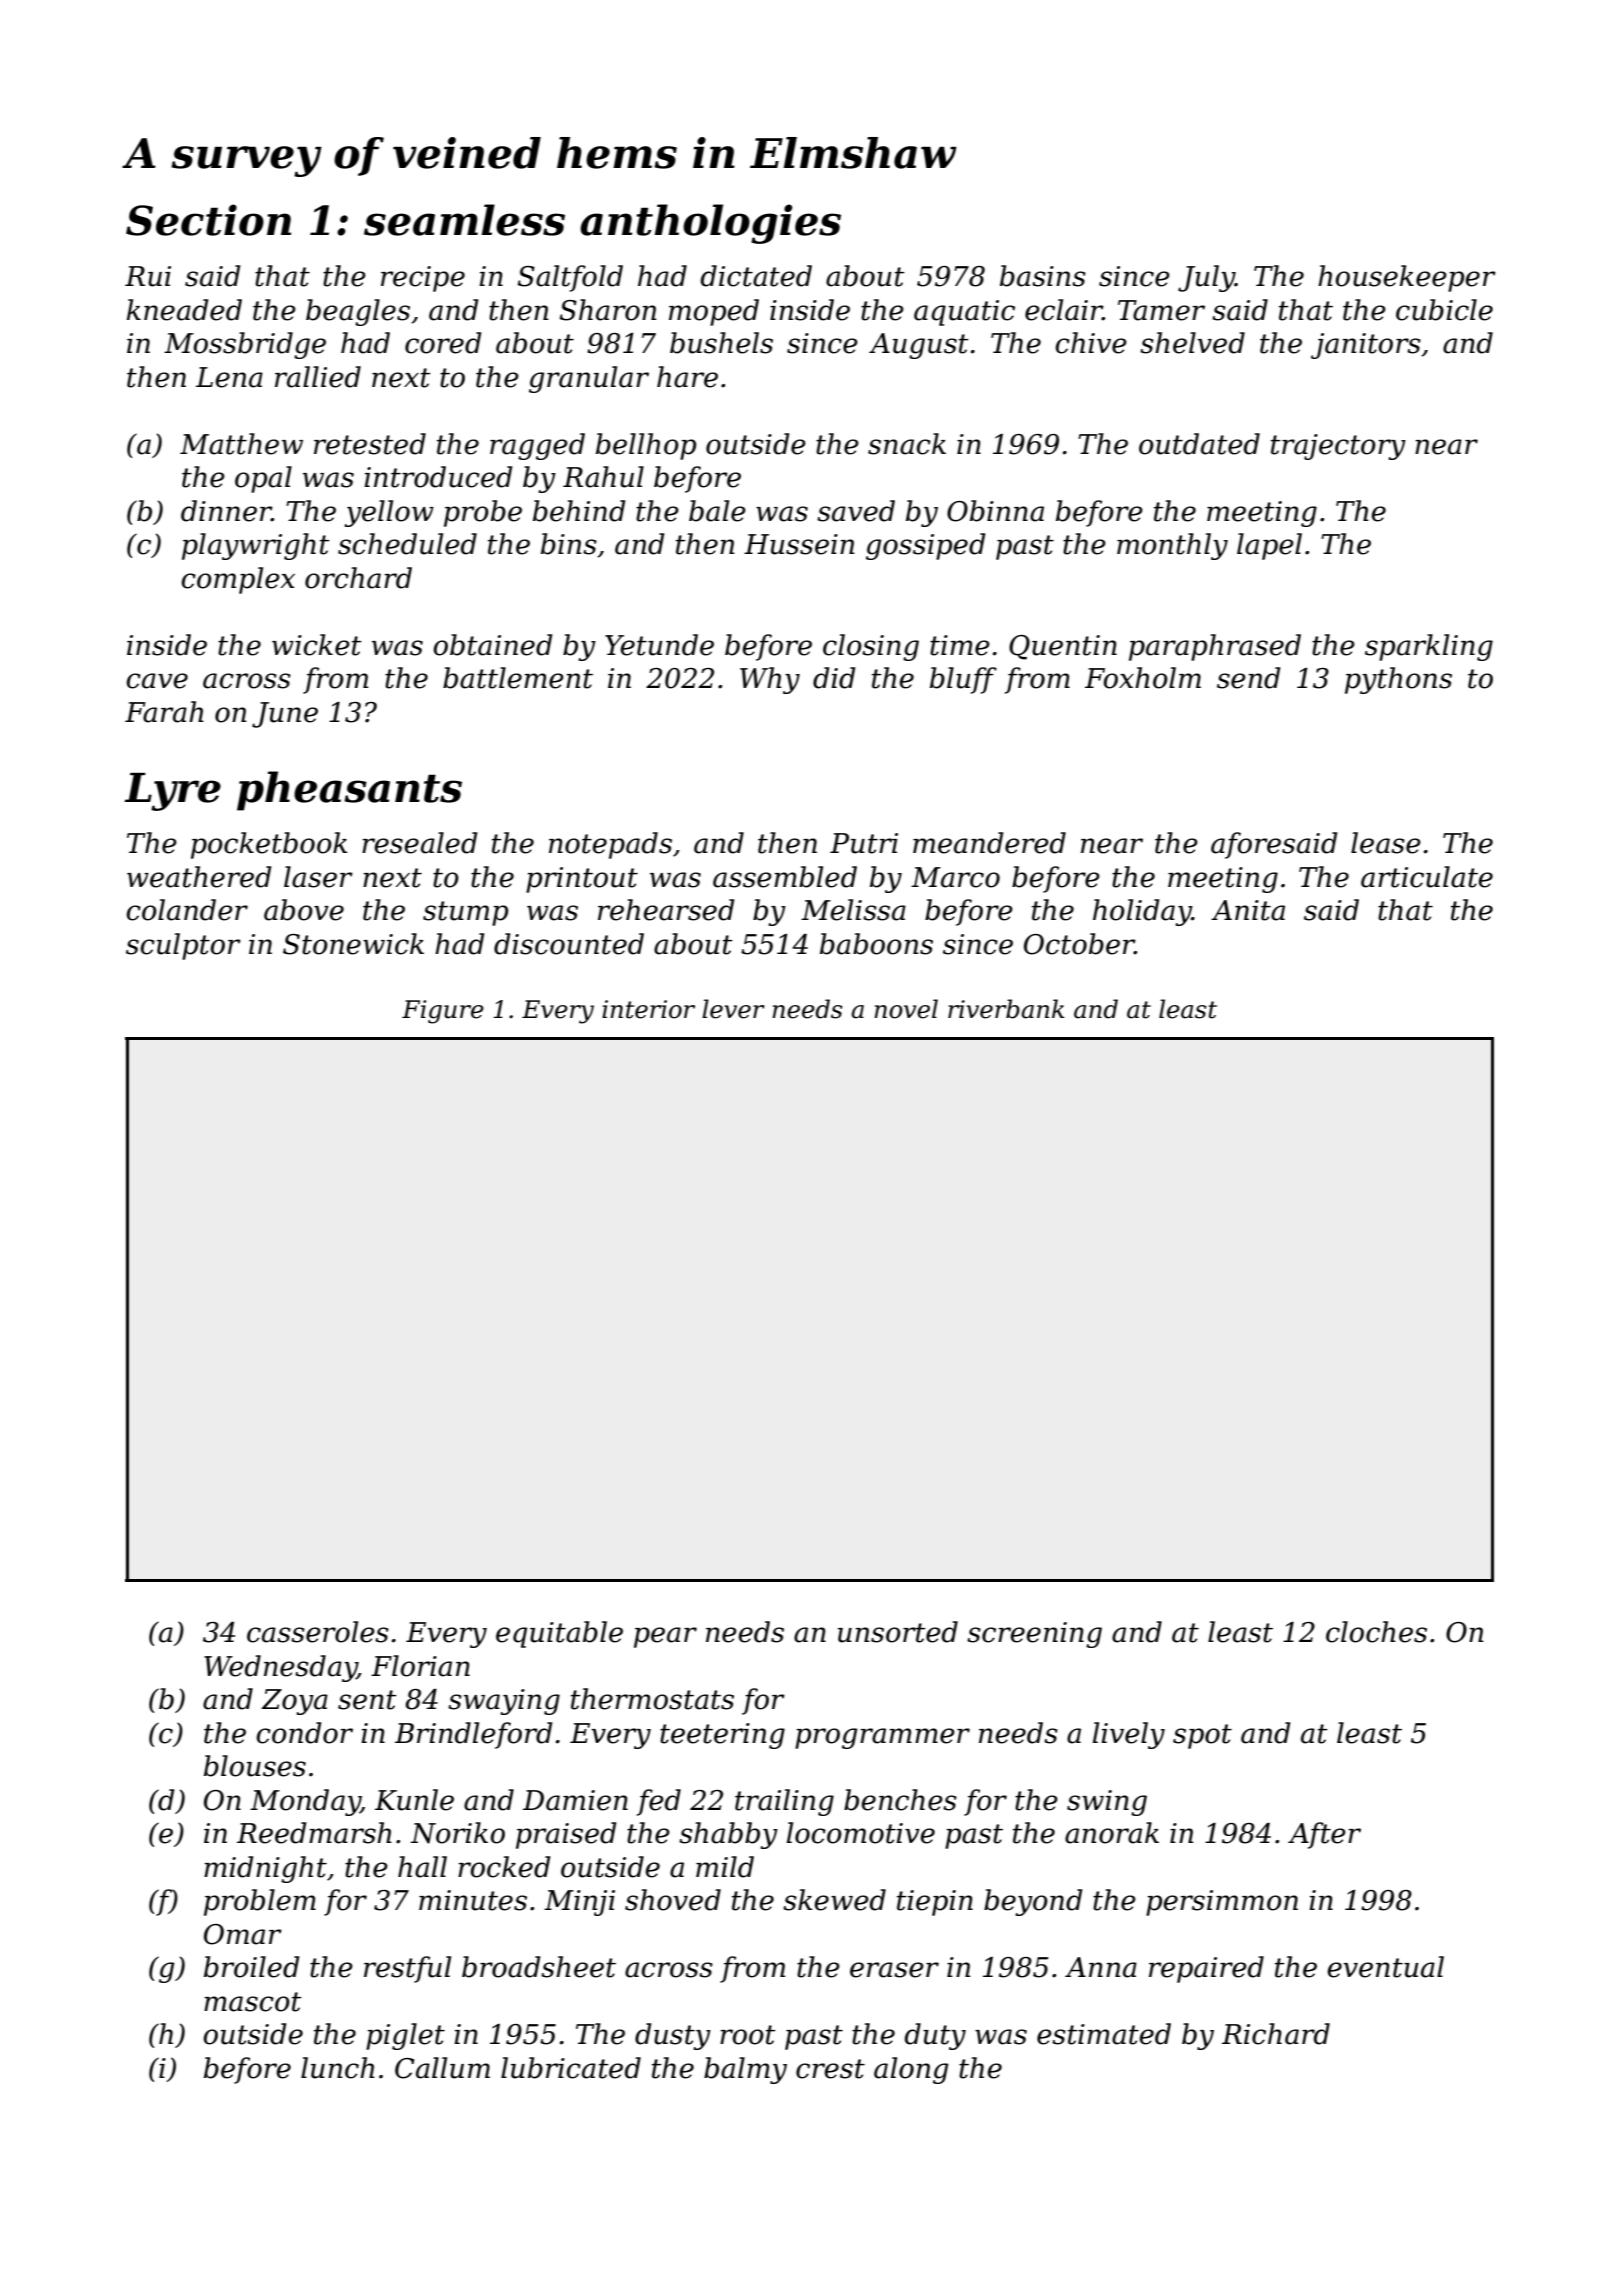  Describe the element at coordinates (1206, 278) in the image. I see `July` at that location.
